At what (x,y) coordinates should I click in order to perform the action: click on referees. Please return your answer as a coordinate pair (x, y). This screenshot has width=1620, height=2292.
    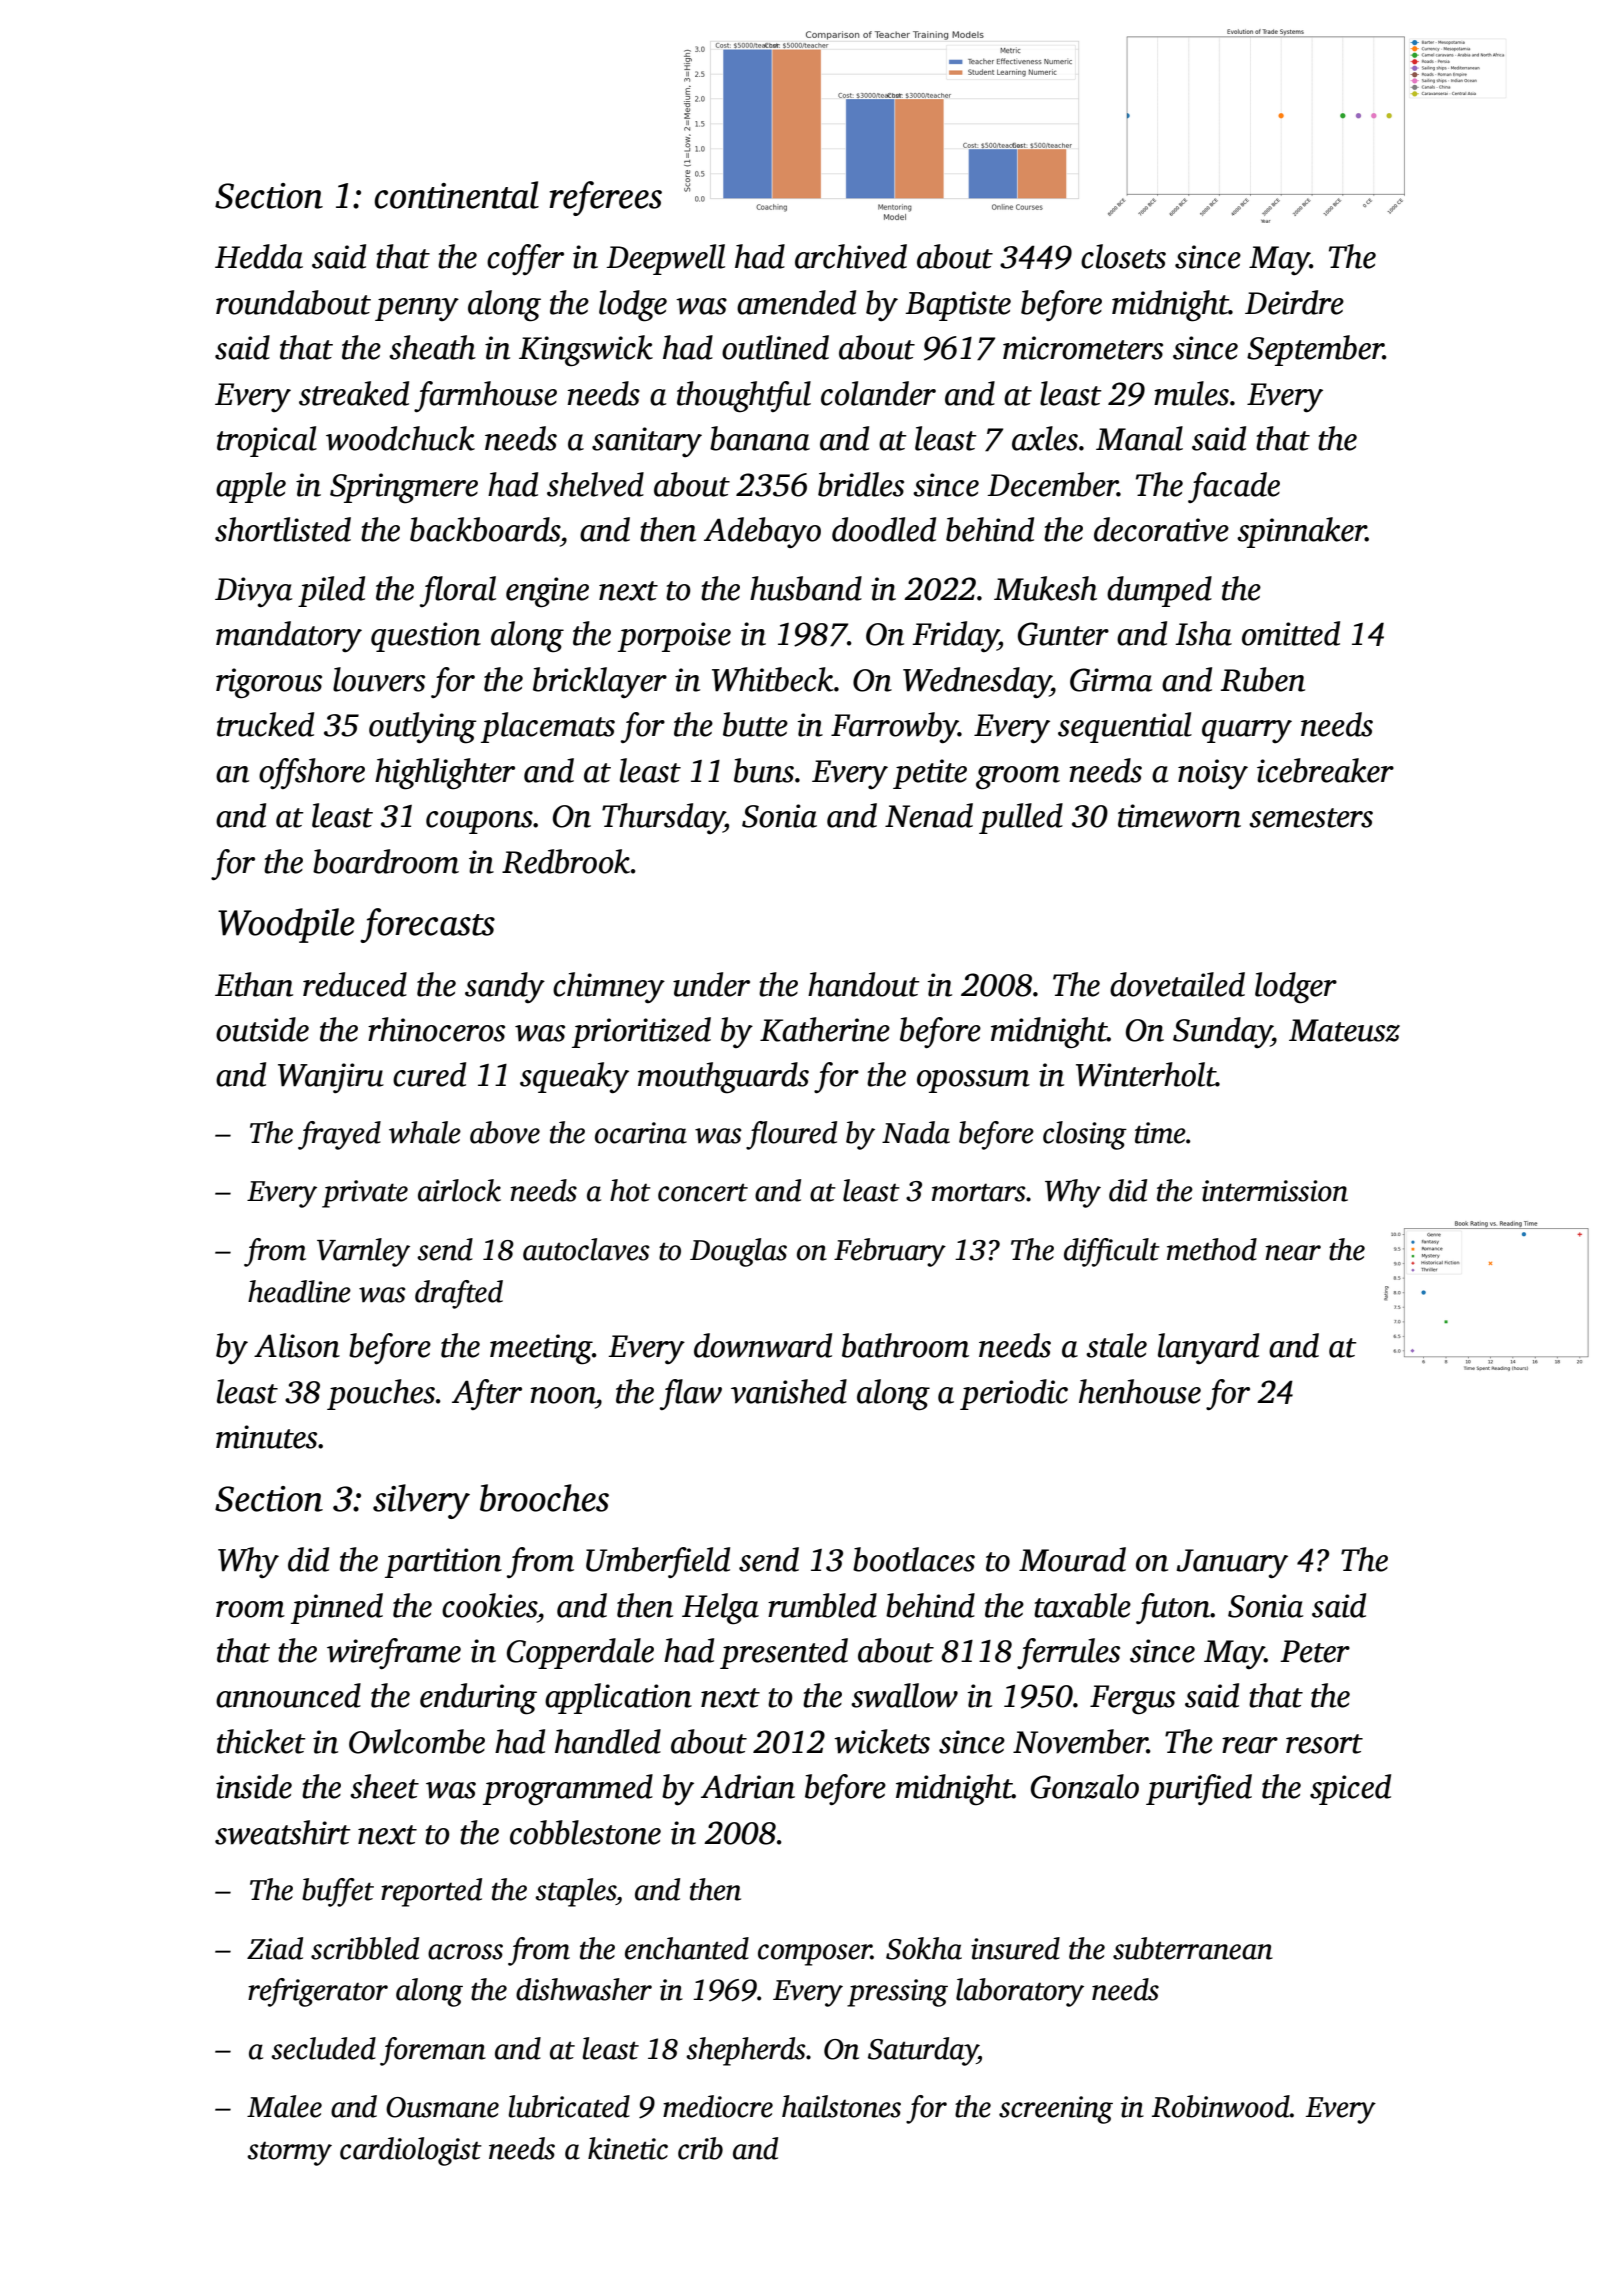
    Looking at the image, I should click on (605, 198).
